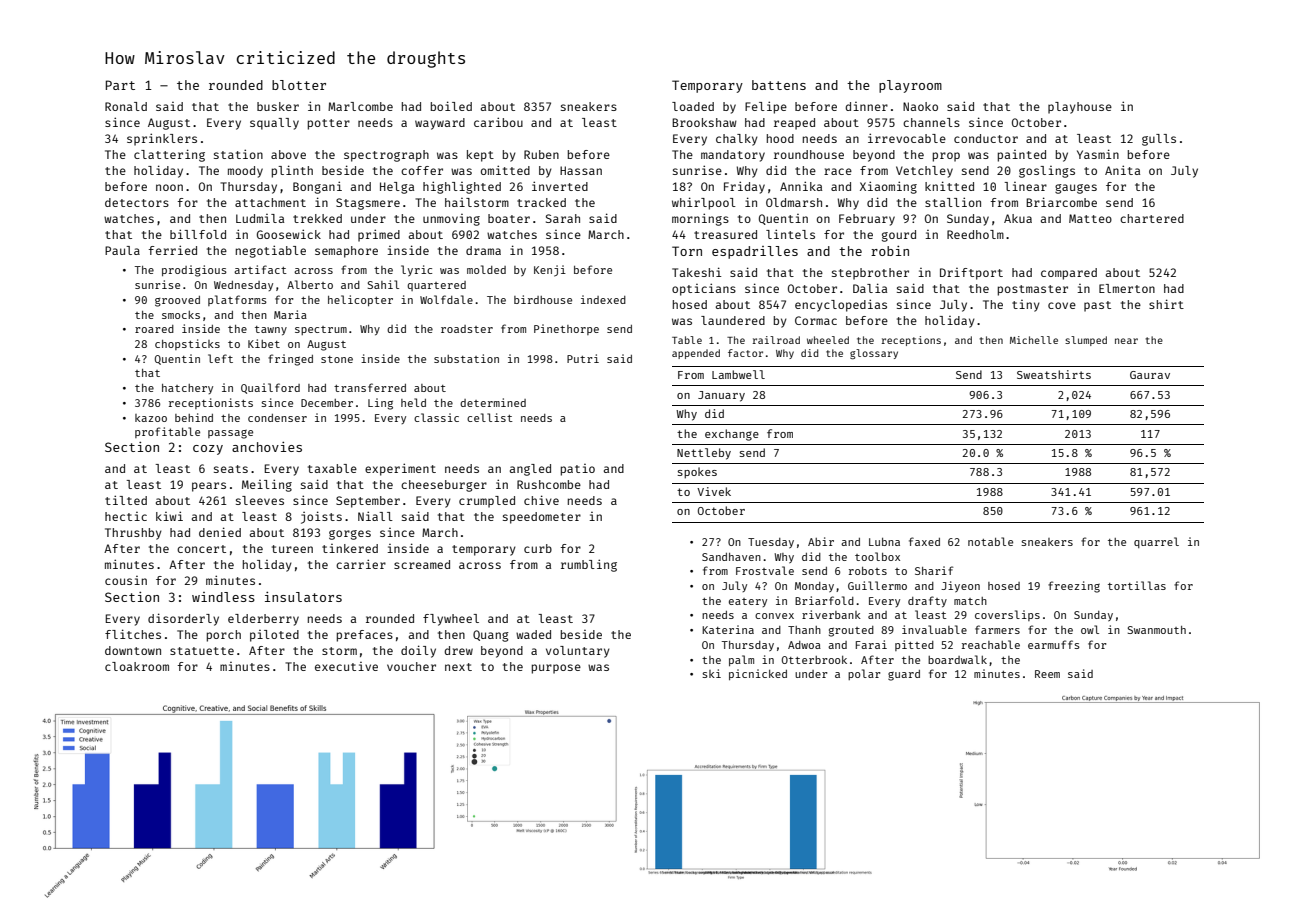 Image resolution: width=1308 pixels, height=924 pixels. What do you see at coordinates (1159, 140) in the screenshot?
I see `gulls` at bounding box center [1159, 140].
